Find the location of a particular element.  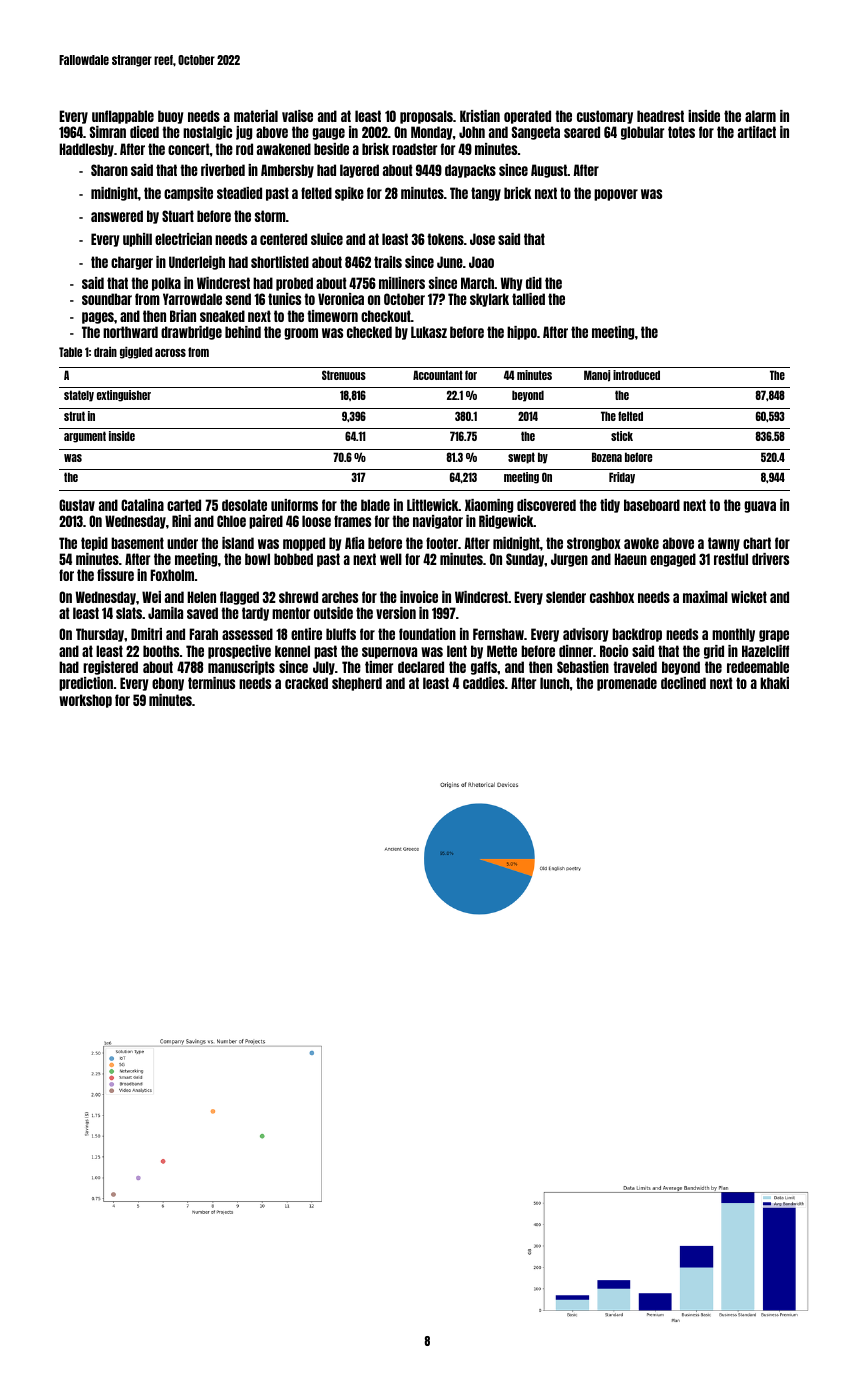

frames is located at coordinates (352, 521).
